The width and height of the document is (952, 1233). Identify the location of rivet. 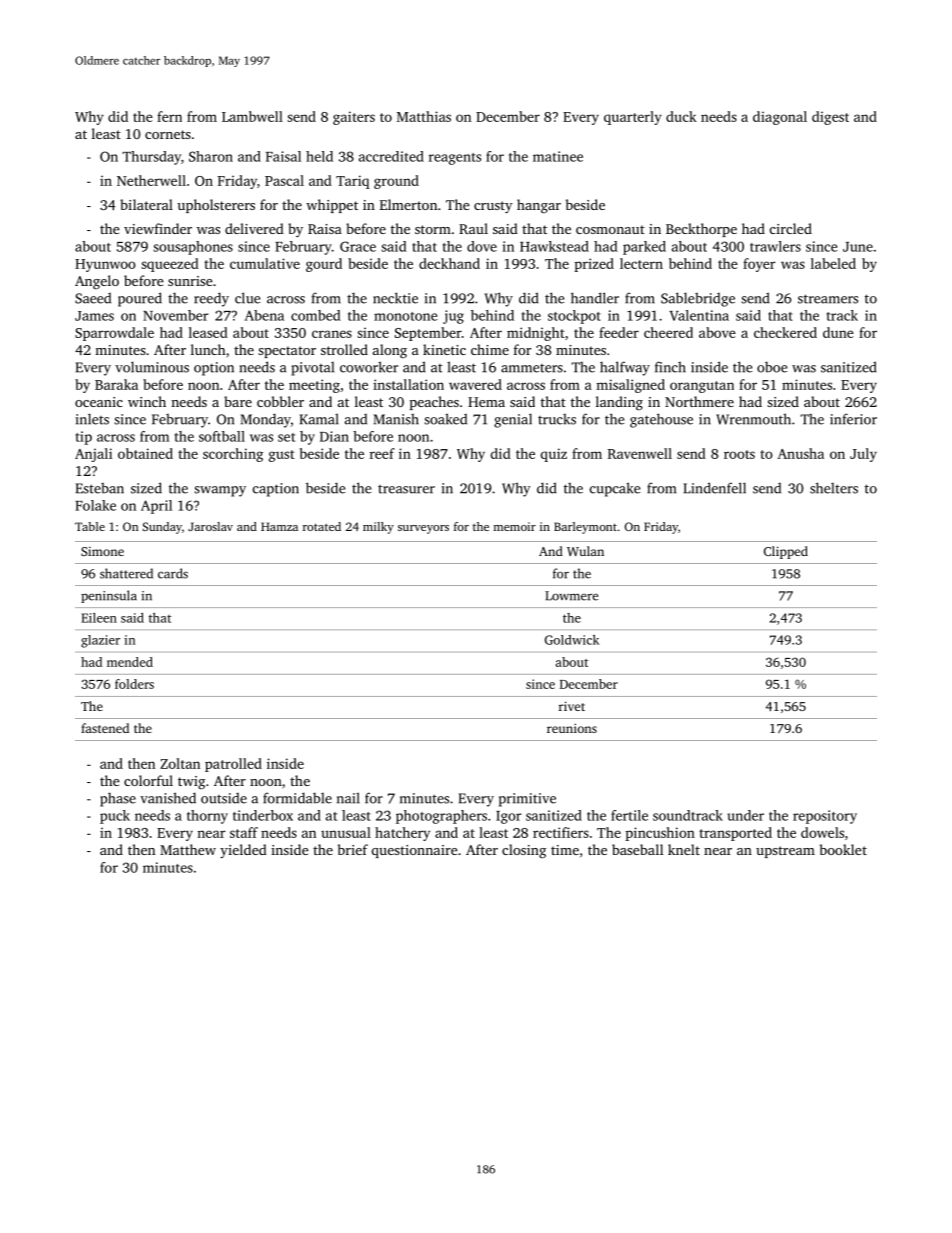
(572, 706).
